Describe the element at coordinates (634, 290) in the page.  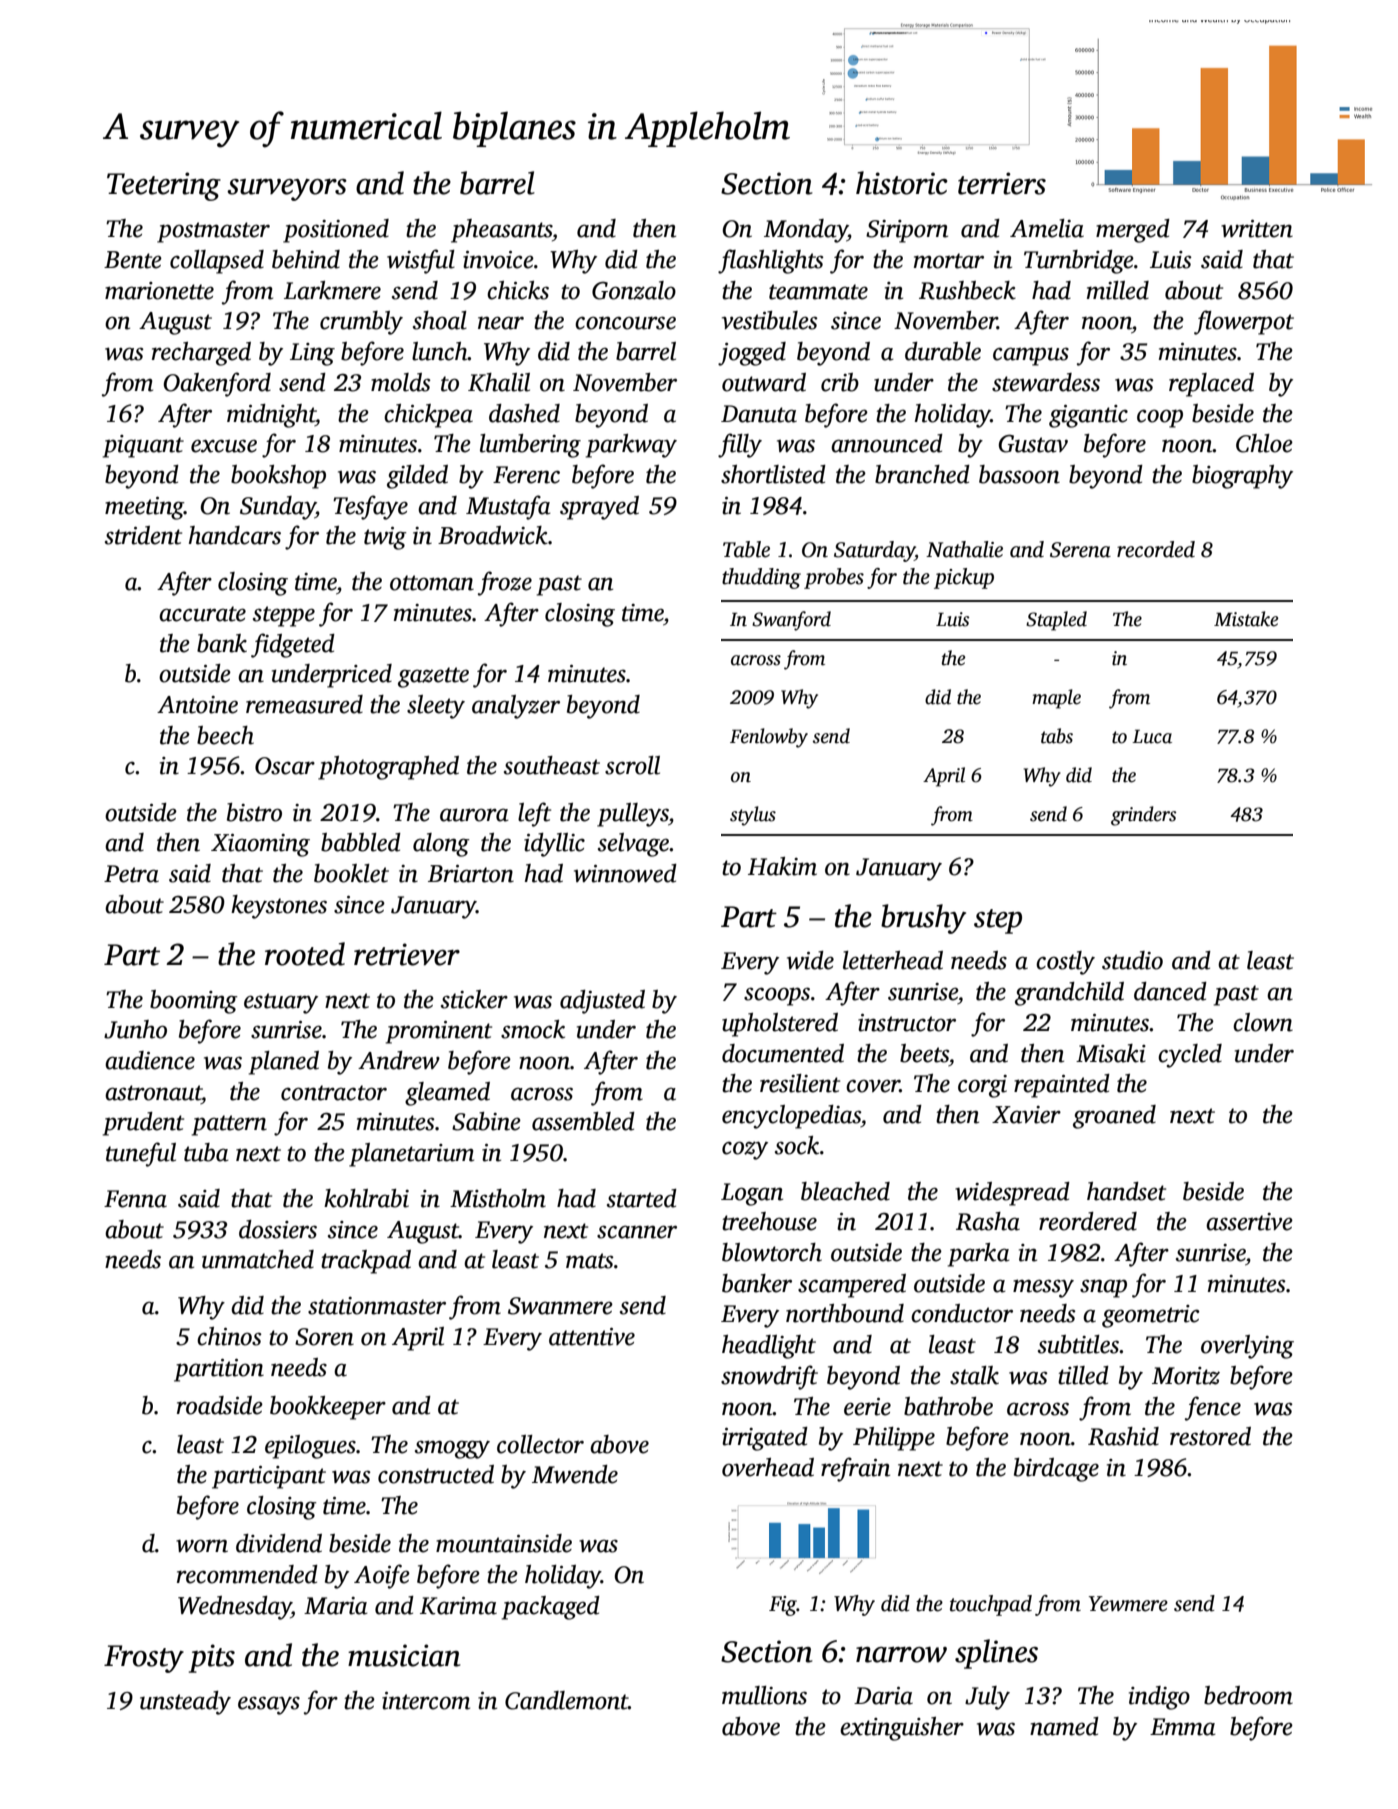
I see `Gonzalo` at that location.
